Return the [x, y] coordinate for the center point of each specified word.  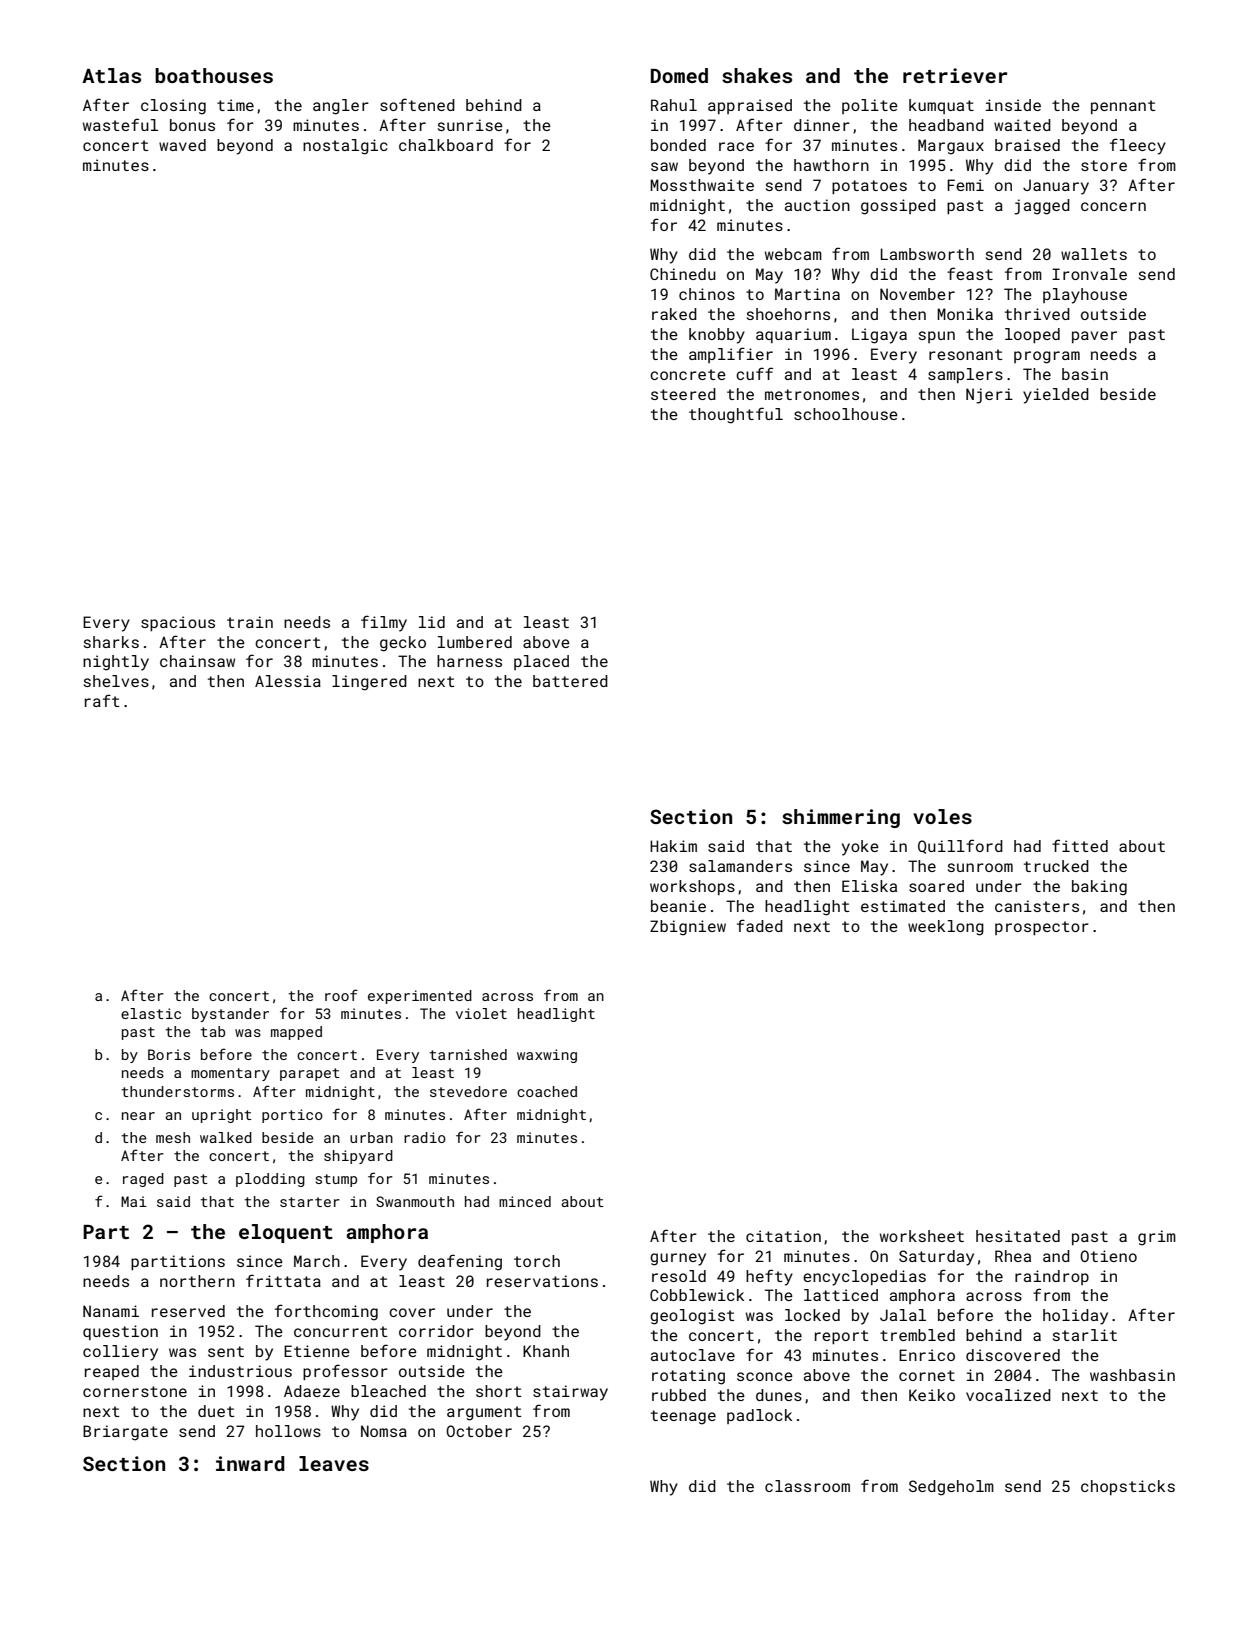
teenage [683, 1417]
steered [683, 394]
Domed [679, 75]
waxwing [547, 1056]
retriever [955, 75]
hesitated [1018, 1236]
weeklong [946, 928]
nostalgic [345, 147]
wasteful [120, 124]
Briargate [125, 1433]
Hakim [673, 846]
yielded [1056, 396]
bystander [230, 1015]
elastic [151, 1013]
